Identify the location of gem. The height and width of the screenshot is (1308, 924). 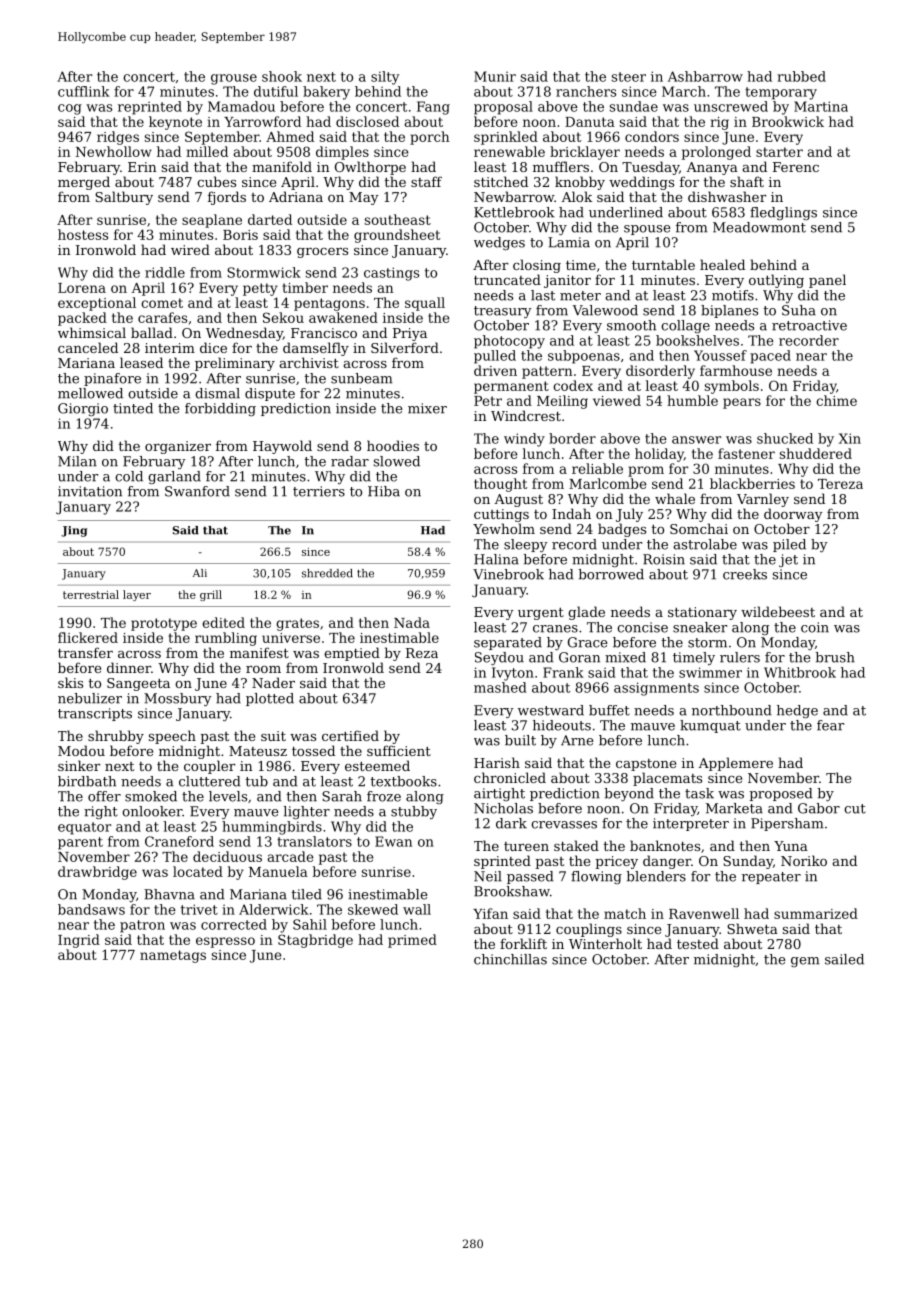
(805, 962).
